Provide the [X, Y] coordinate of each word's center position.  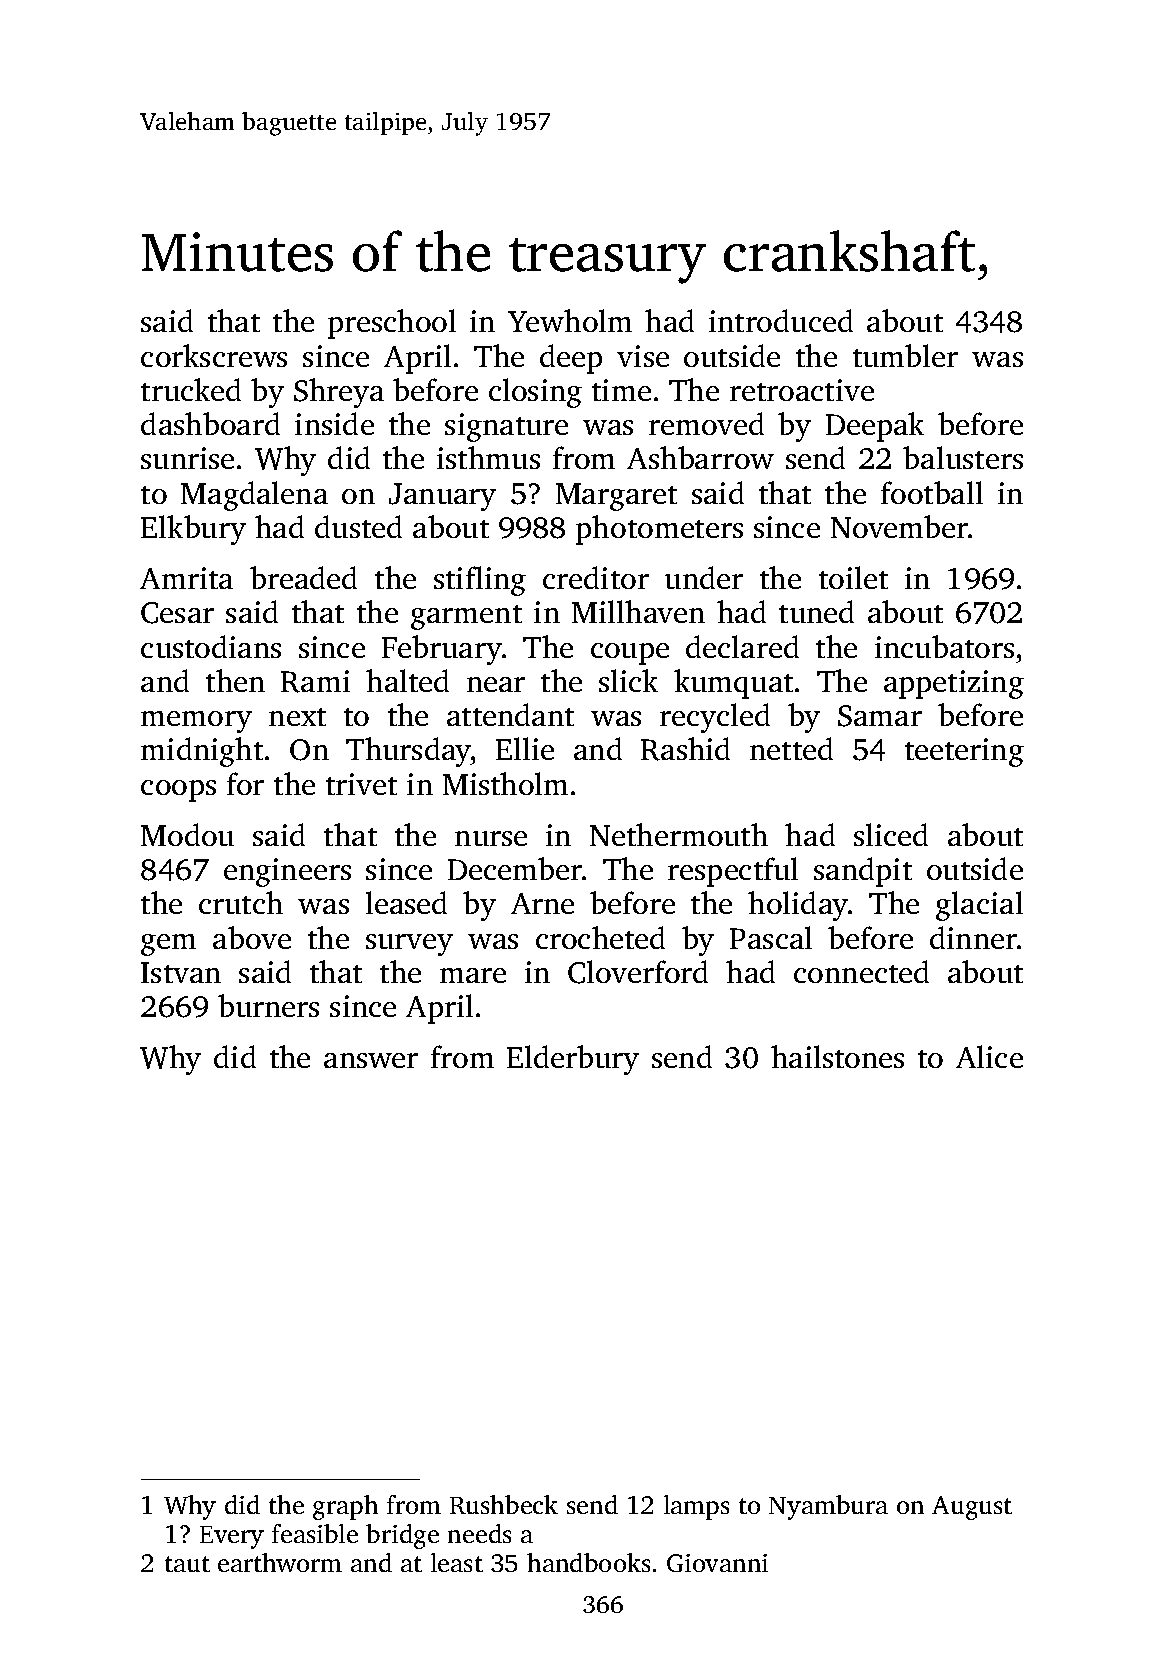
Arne [542, 903]
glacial [979, 906]
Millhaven [638, 611]
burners [268, 1005]
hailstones [837, 1056]
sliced [891, 834]
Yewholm [570, 320]
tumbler [905, 355]
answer [371, 1060]
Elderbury [573, 1060]
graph [345, 1507]
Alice [989, 1056]
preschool [392, 324]
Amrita [186, 578]
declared [742, 646]
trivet [361, 784]
